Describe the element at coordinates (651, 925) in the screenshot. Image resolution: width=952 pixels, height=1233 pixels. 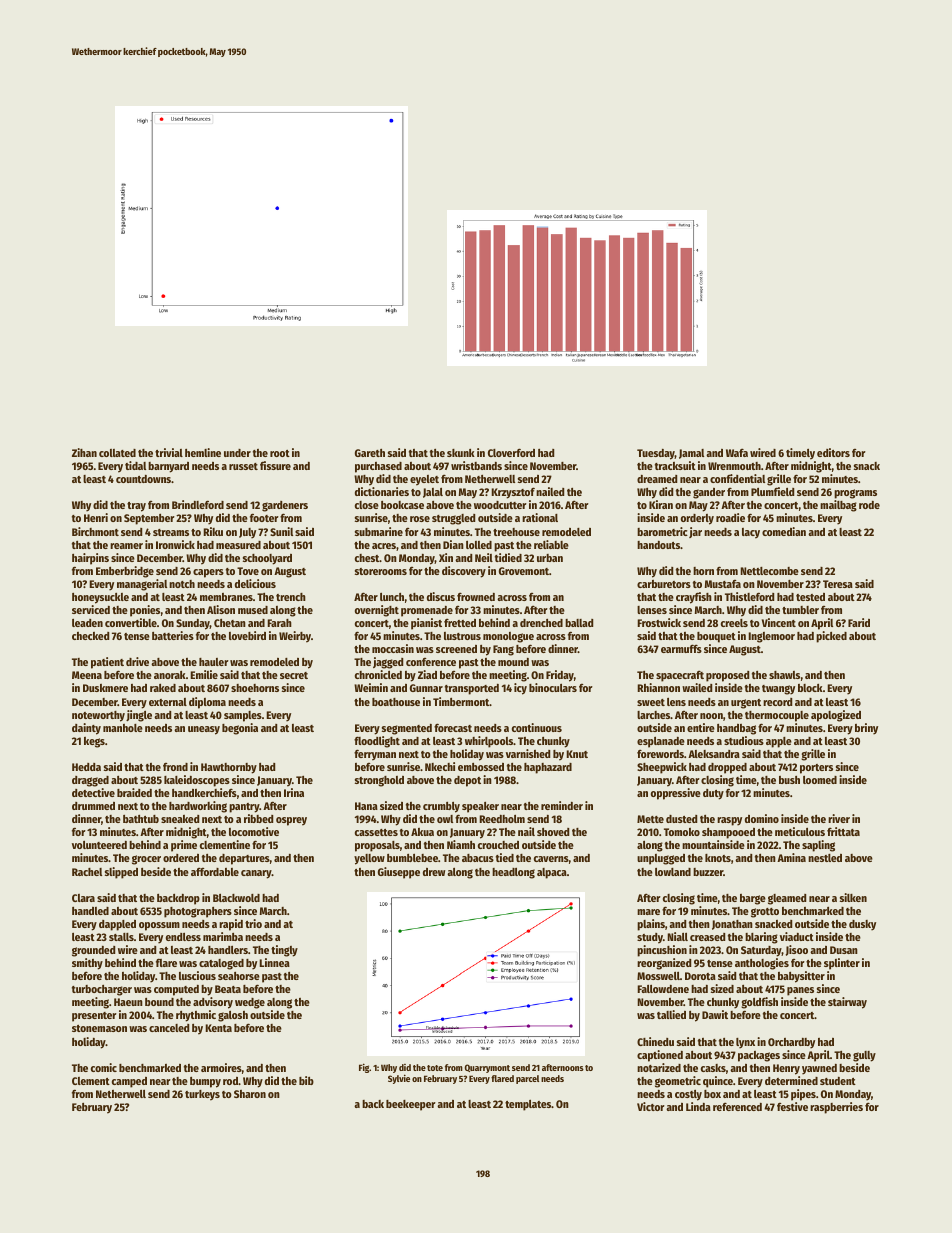
I see `plains` at that location.
